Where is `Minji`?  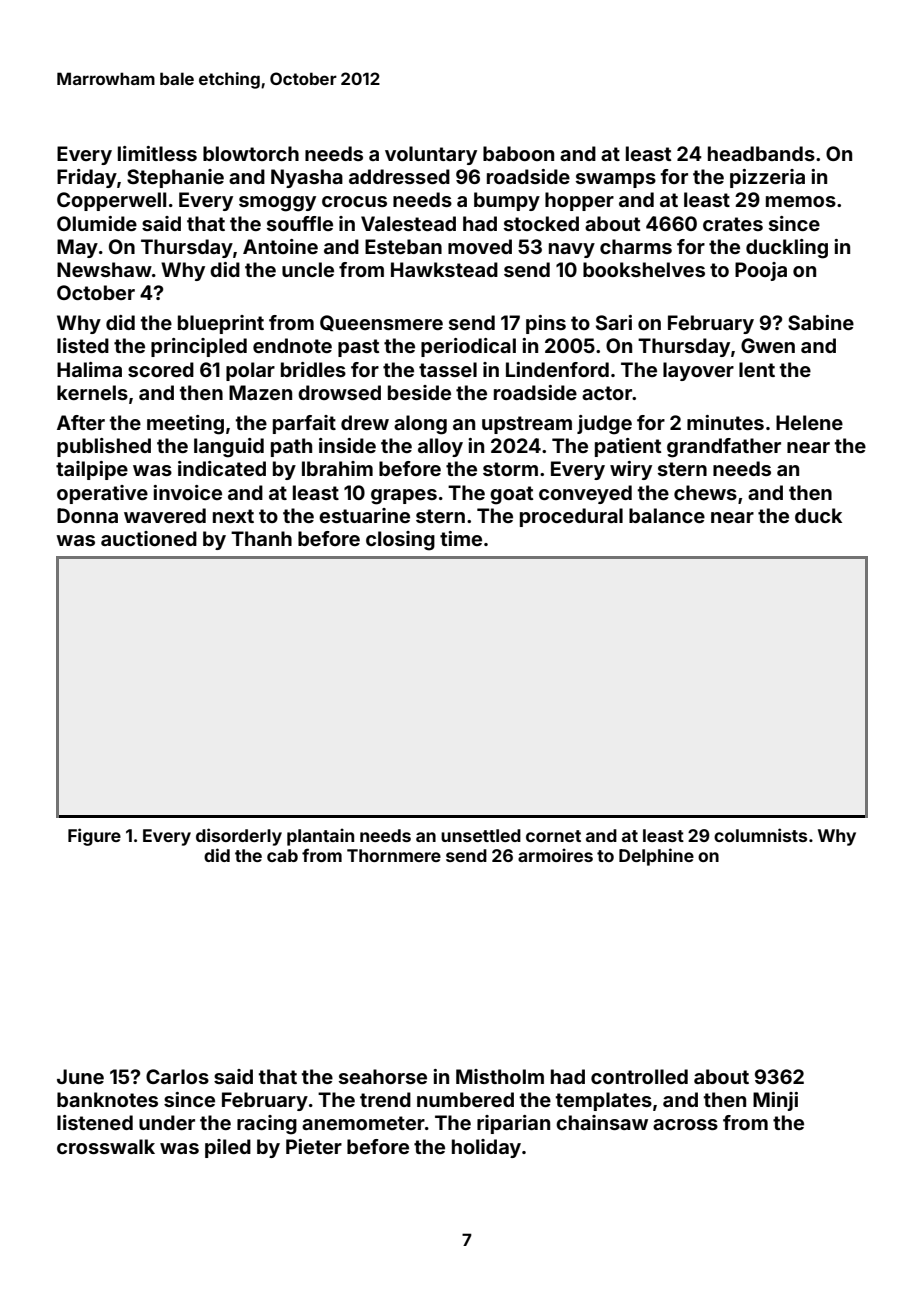
Minji is located at coordinates (775, 1101).
